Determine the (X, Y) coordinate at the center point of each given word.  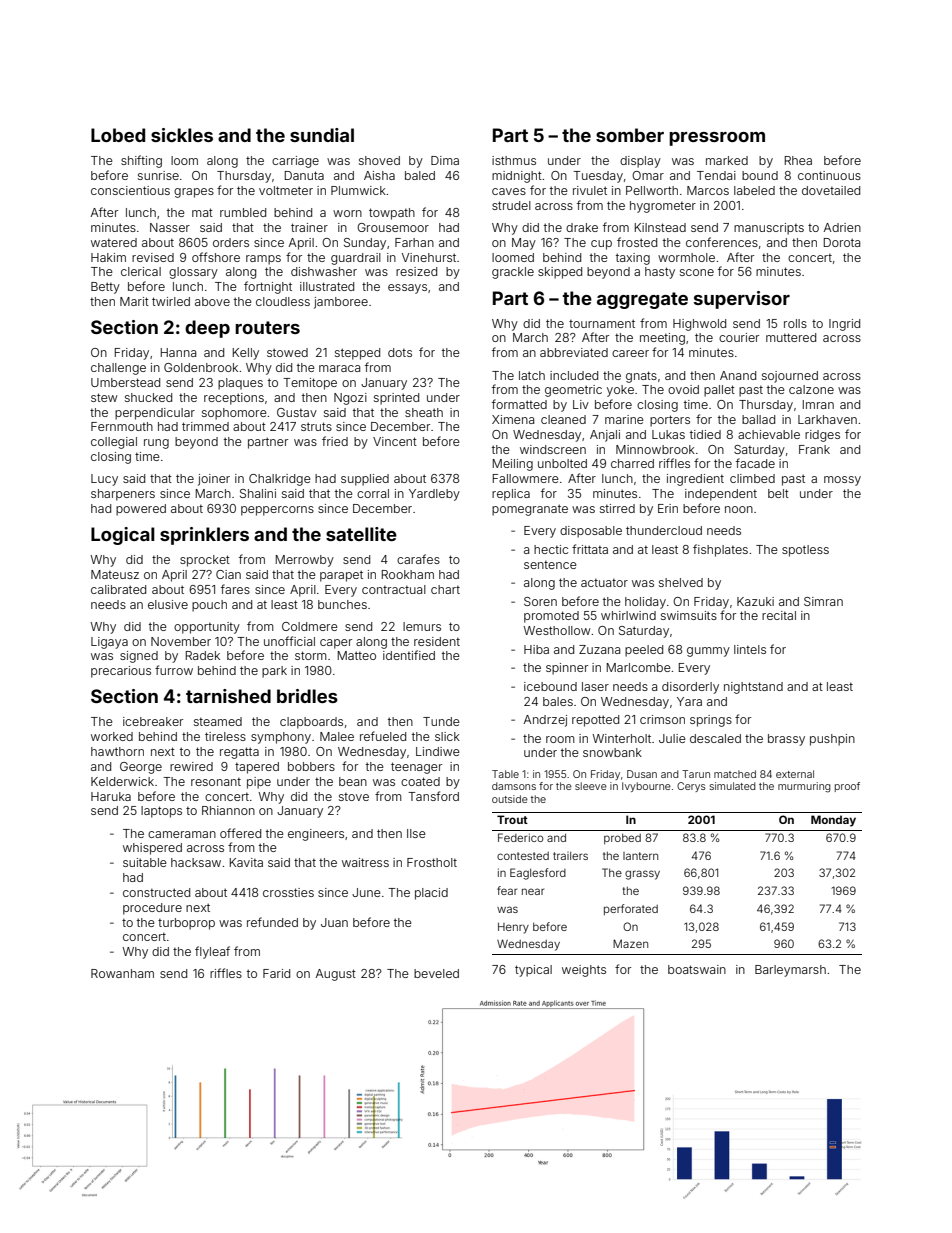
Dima (445, 160)
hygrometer (663, 207)
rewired (191, 766)
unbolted (562, 463)
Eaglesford (538, 874)
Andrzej (545, 721)
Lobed (118, 135)
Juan (334, 922)
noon (739, 509)
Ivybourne (646, 787)
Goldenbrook (201, 367)
